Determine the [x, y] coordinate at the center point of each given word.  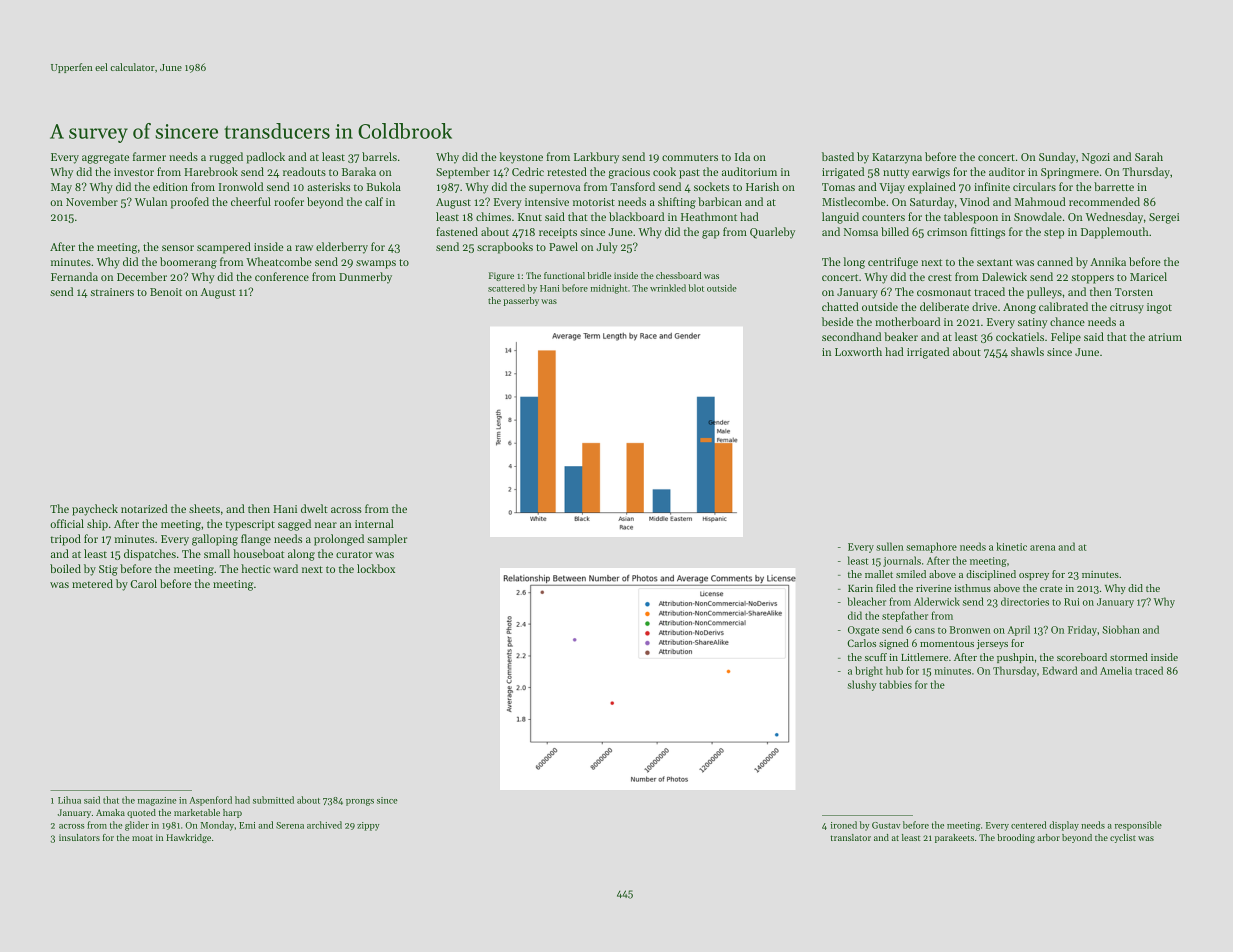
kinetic [1012, 546]
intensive [547, 202]
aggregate [105, 159]
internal [374, 523]
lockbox [376, 568]
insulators [79, 837]
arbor [1048, 837]
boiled [65, 568]
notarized [144, 508]
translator [851, 837]
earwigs [931, 173]
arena [1042, 548]
